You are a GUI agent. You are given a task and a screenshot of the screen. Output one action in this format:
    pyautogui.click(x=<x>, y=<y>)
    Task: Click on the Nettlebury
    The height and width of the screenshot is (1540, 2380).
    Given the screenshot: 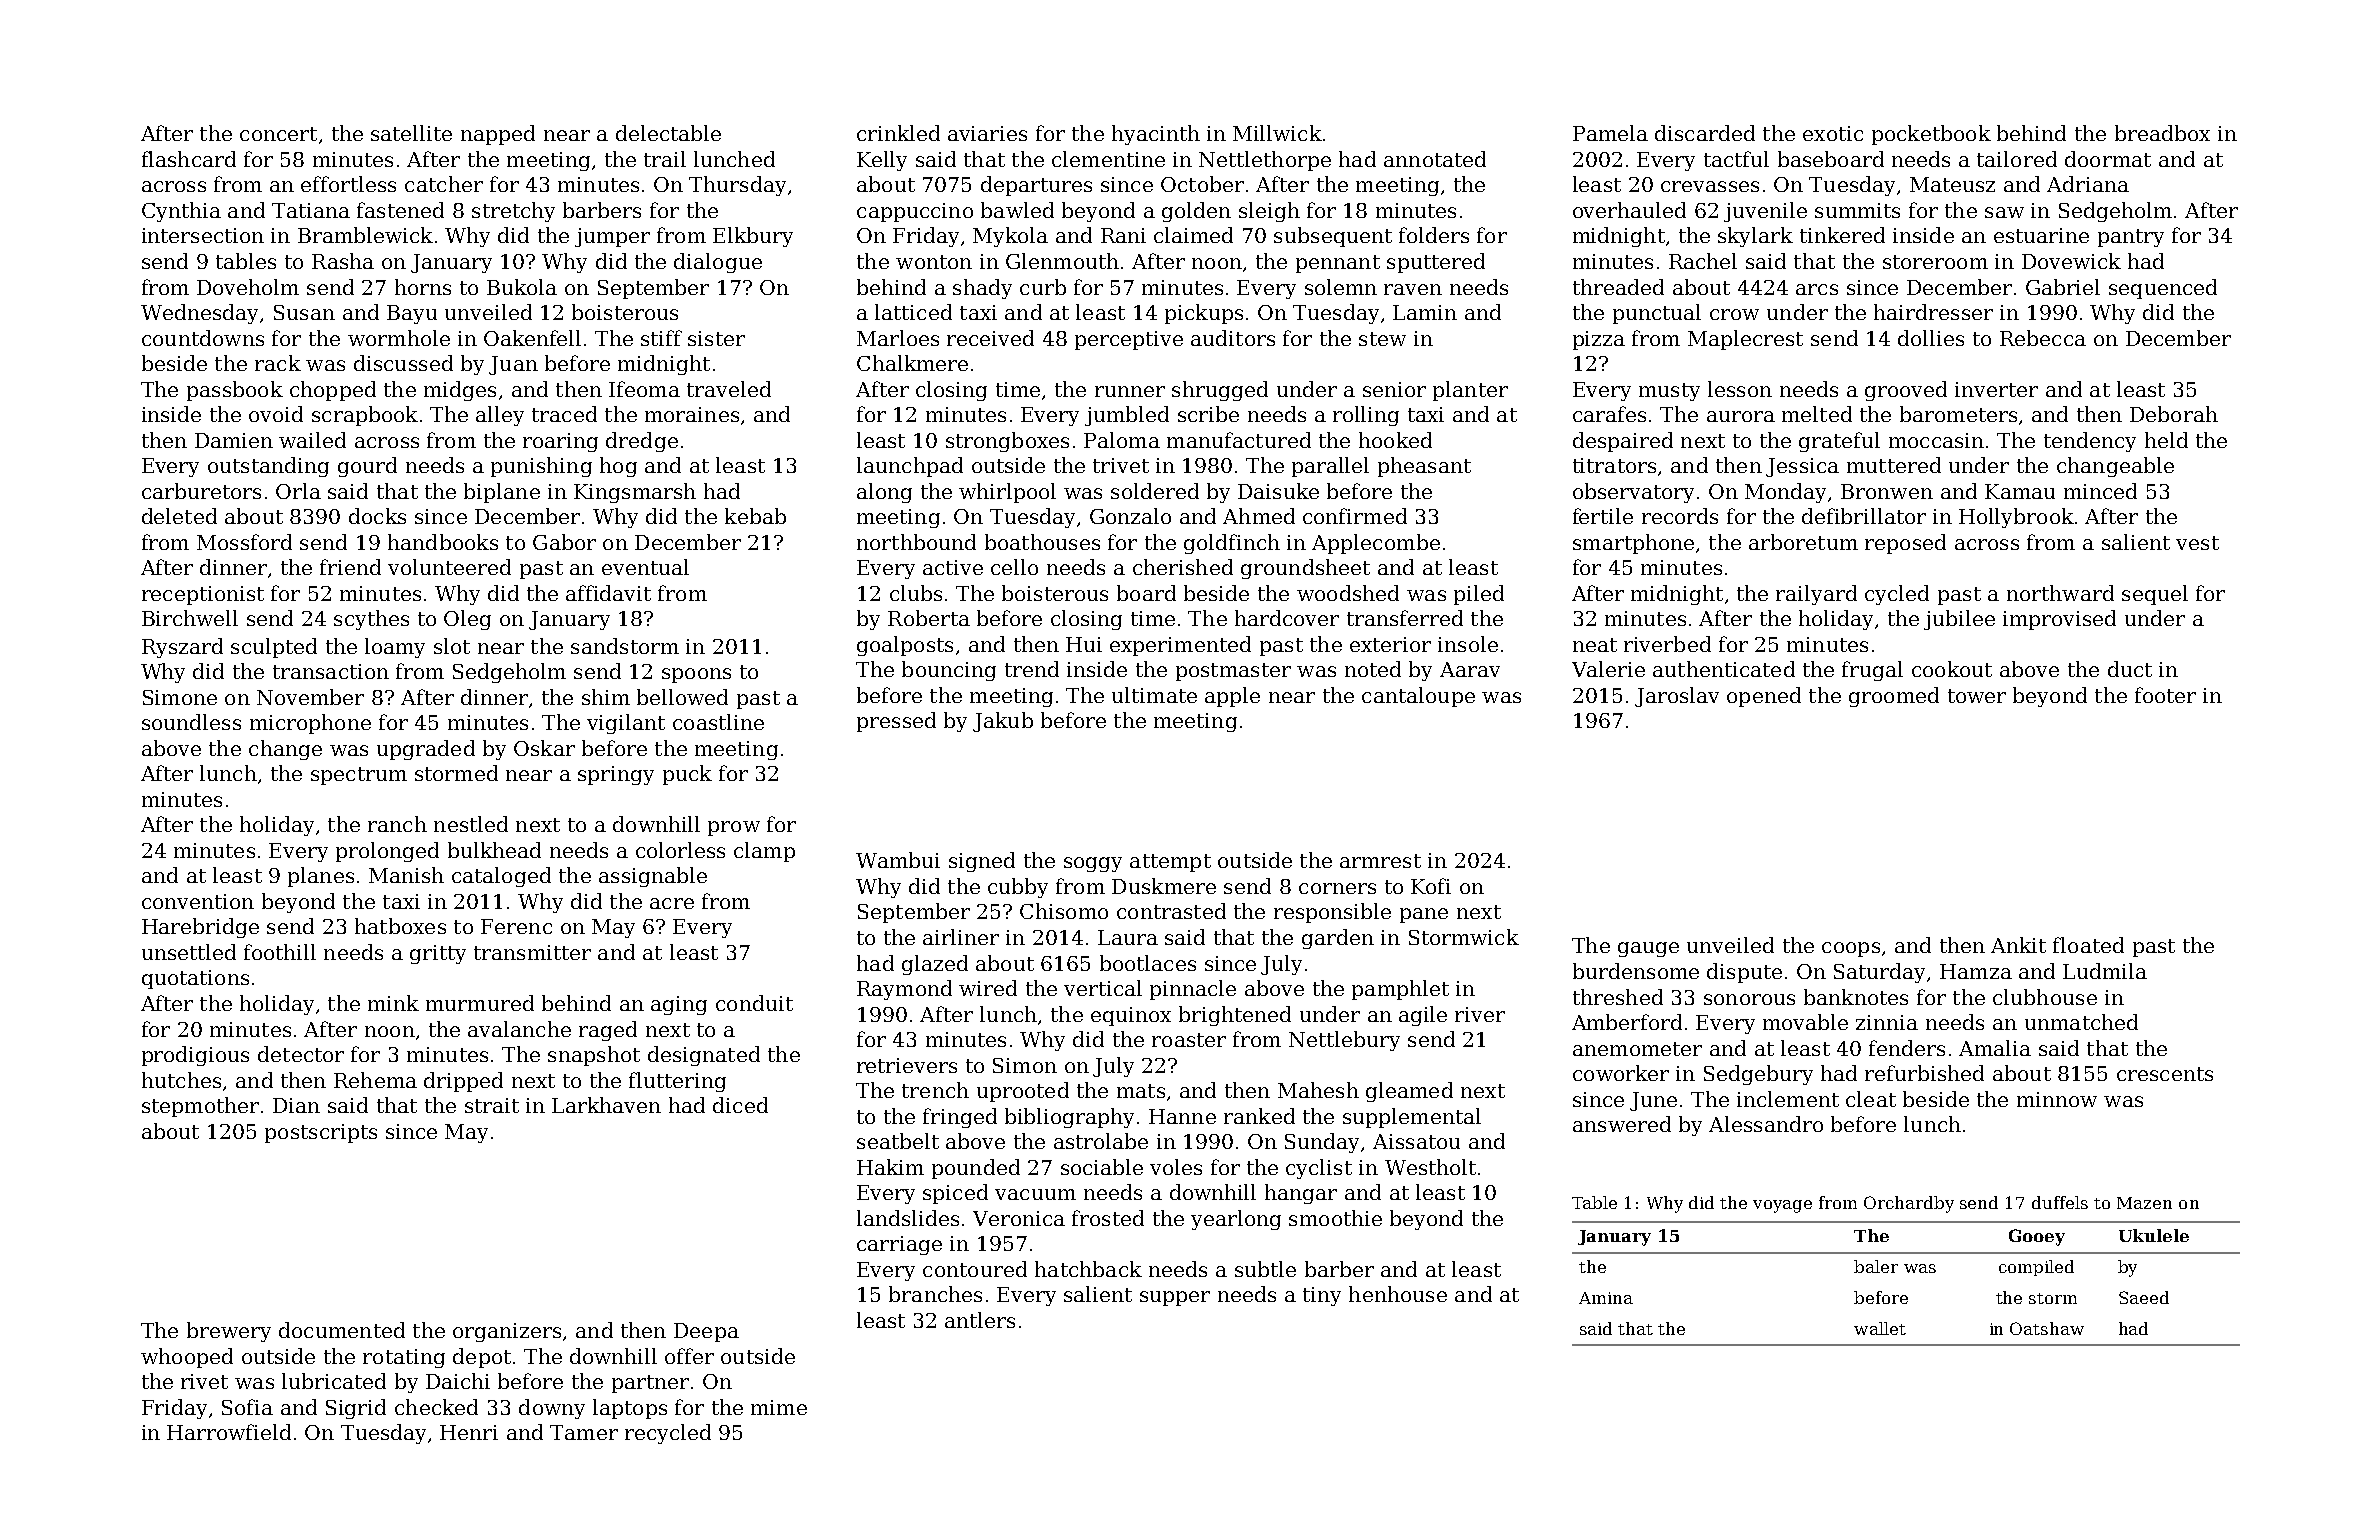 What is the action you would take?
    pyautogui.click(x=1344, y=1041)
